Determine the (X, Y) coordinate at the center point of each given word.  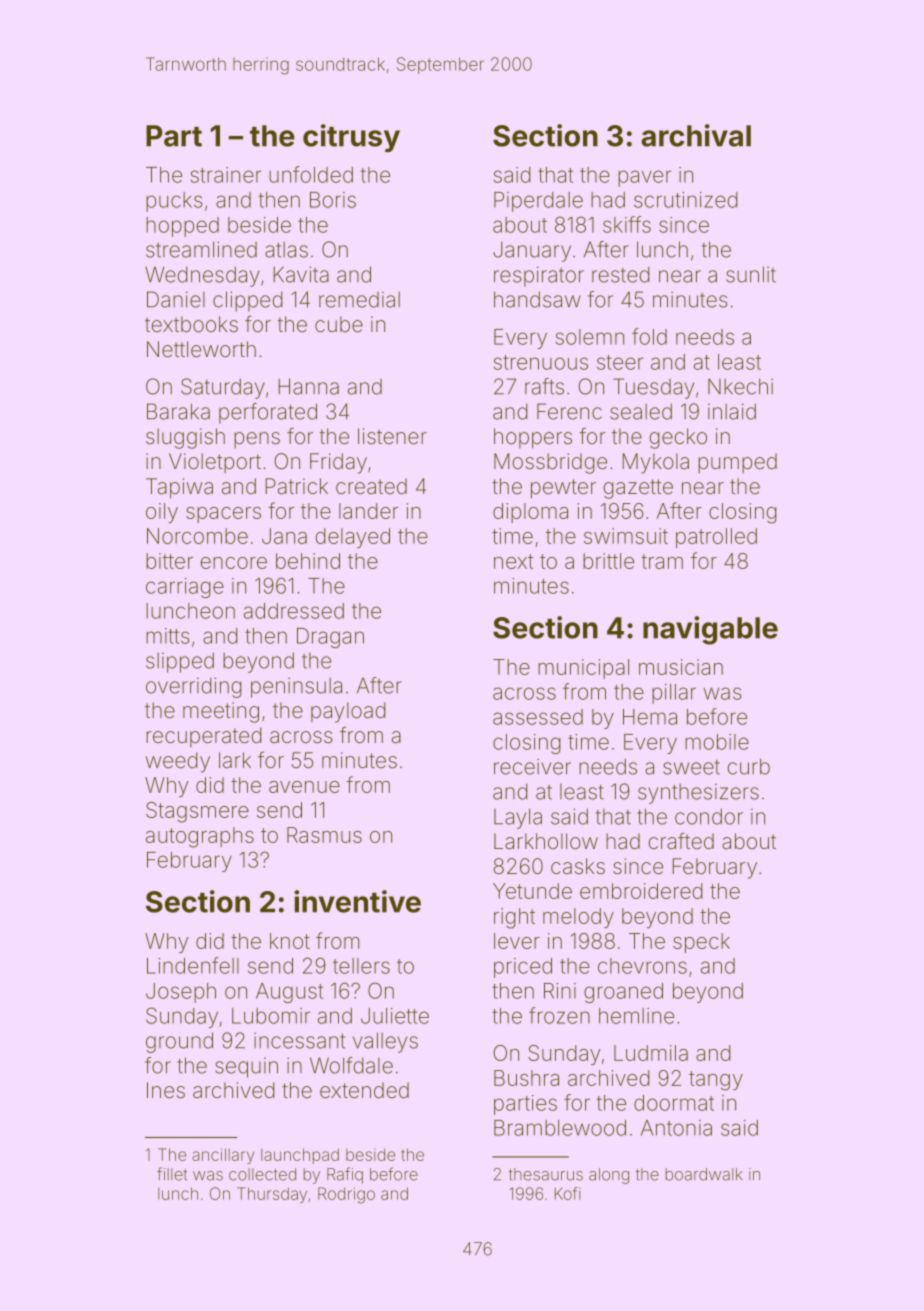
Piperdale (538, 202)
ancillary (223, 1156)
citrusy (351, 138)
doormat (674, 1103)
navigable (710, 630)
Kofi (568, 1193)
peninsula (296, 688)
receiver (532, 767)
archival (696, 135)
